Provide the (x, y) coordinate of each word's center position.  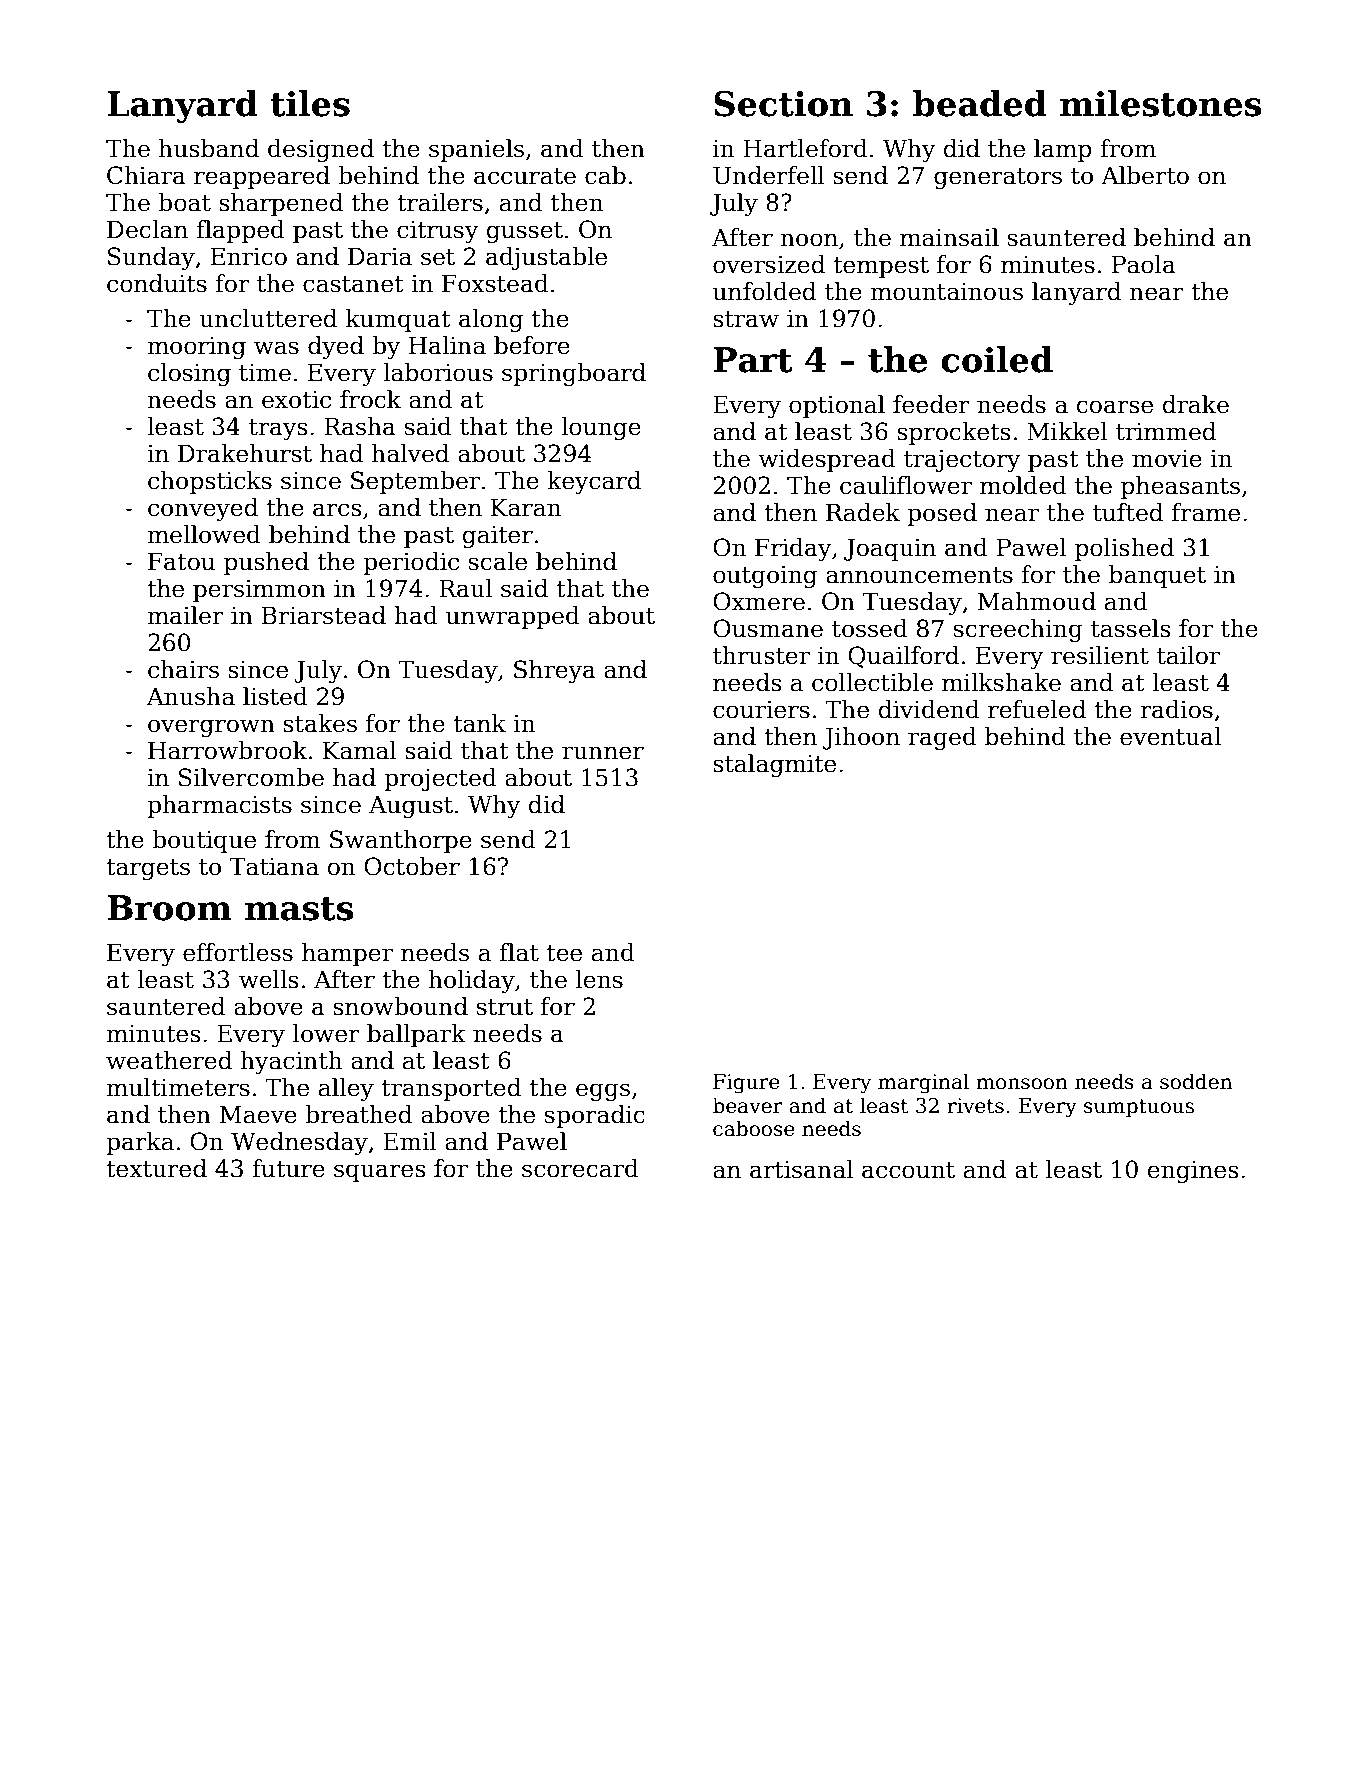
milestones (1161, 103)
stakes (320, 723)
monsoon (1022, 1084)
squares (379, 1173)
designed (321, 150)
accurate (525, 176)
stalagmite (774, 765)
